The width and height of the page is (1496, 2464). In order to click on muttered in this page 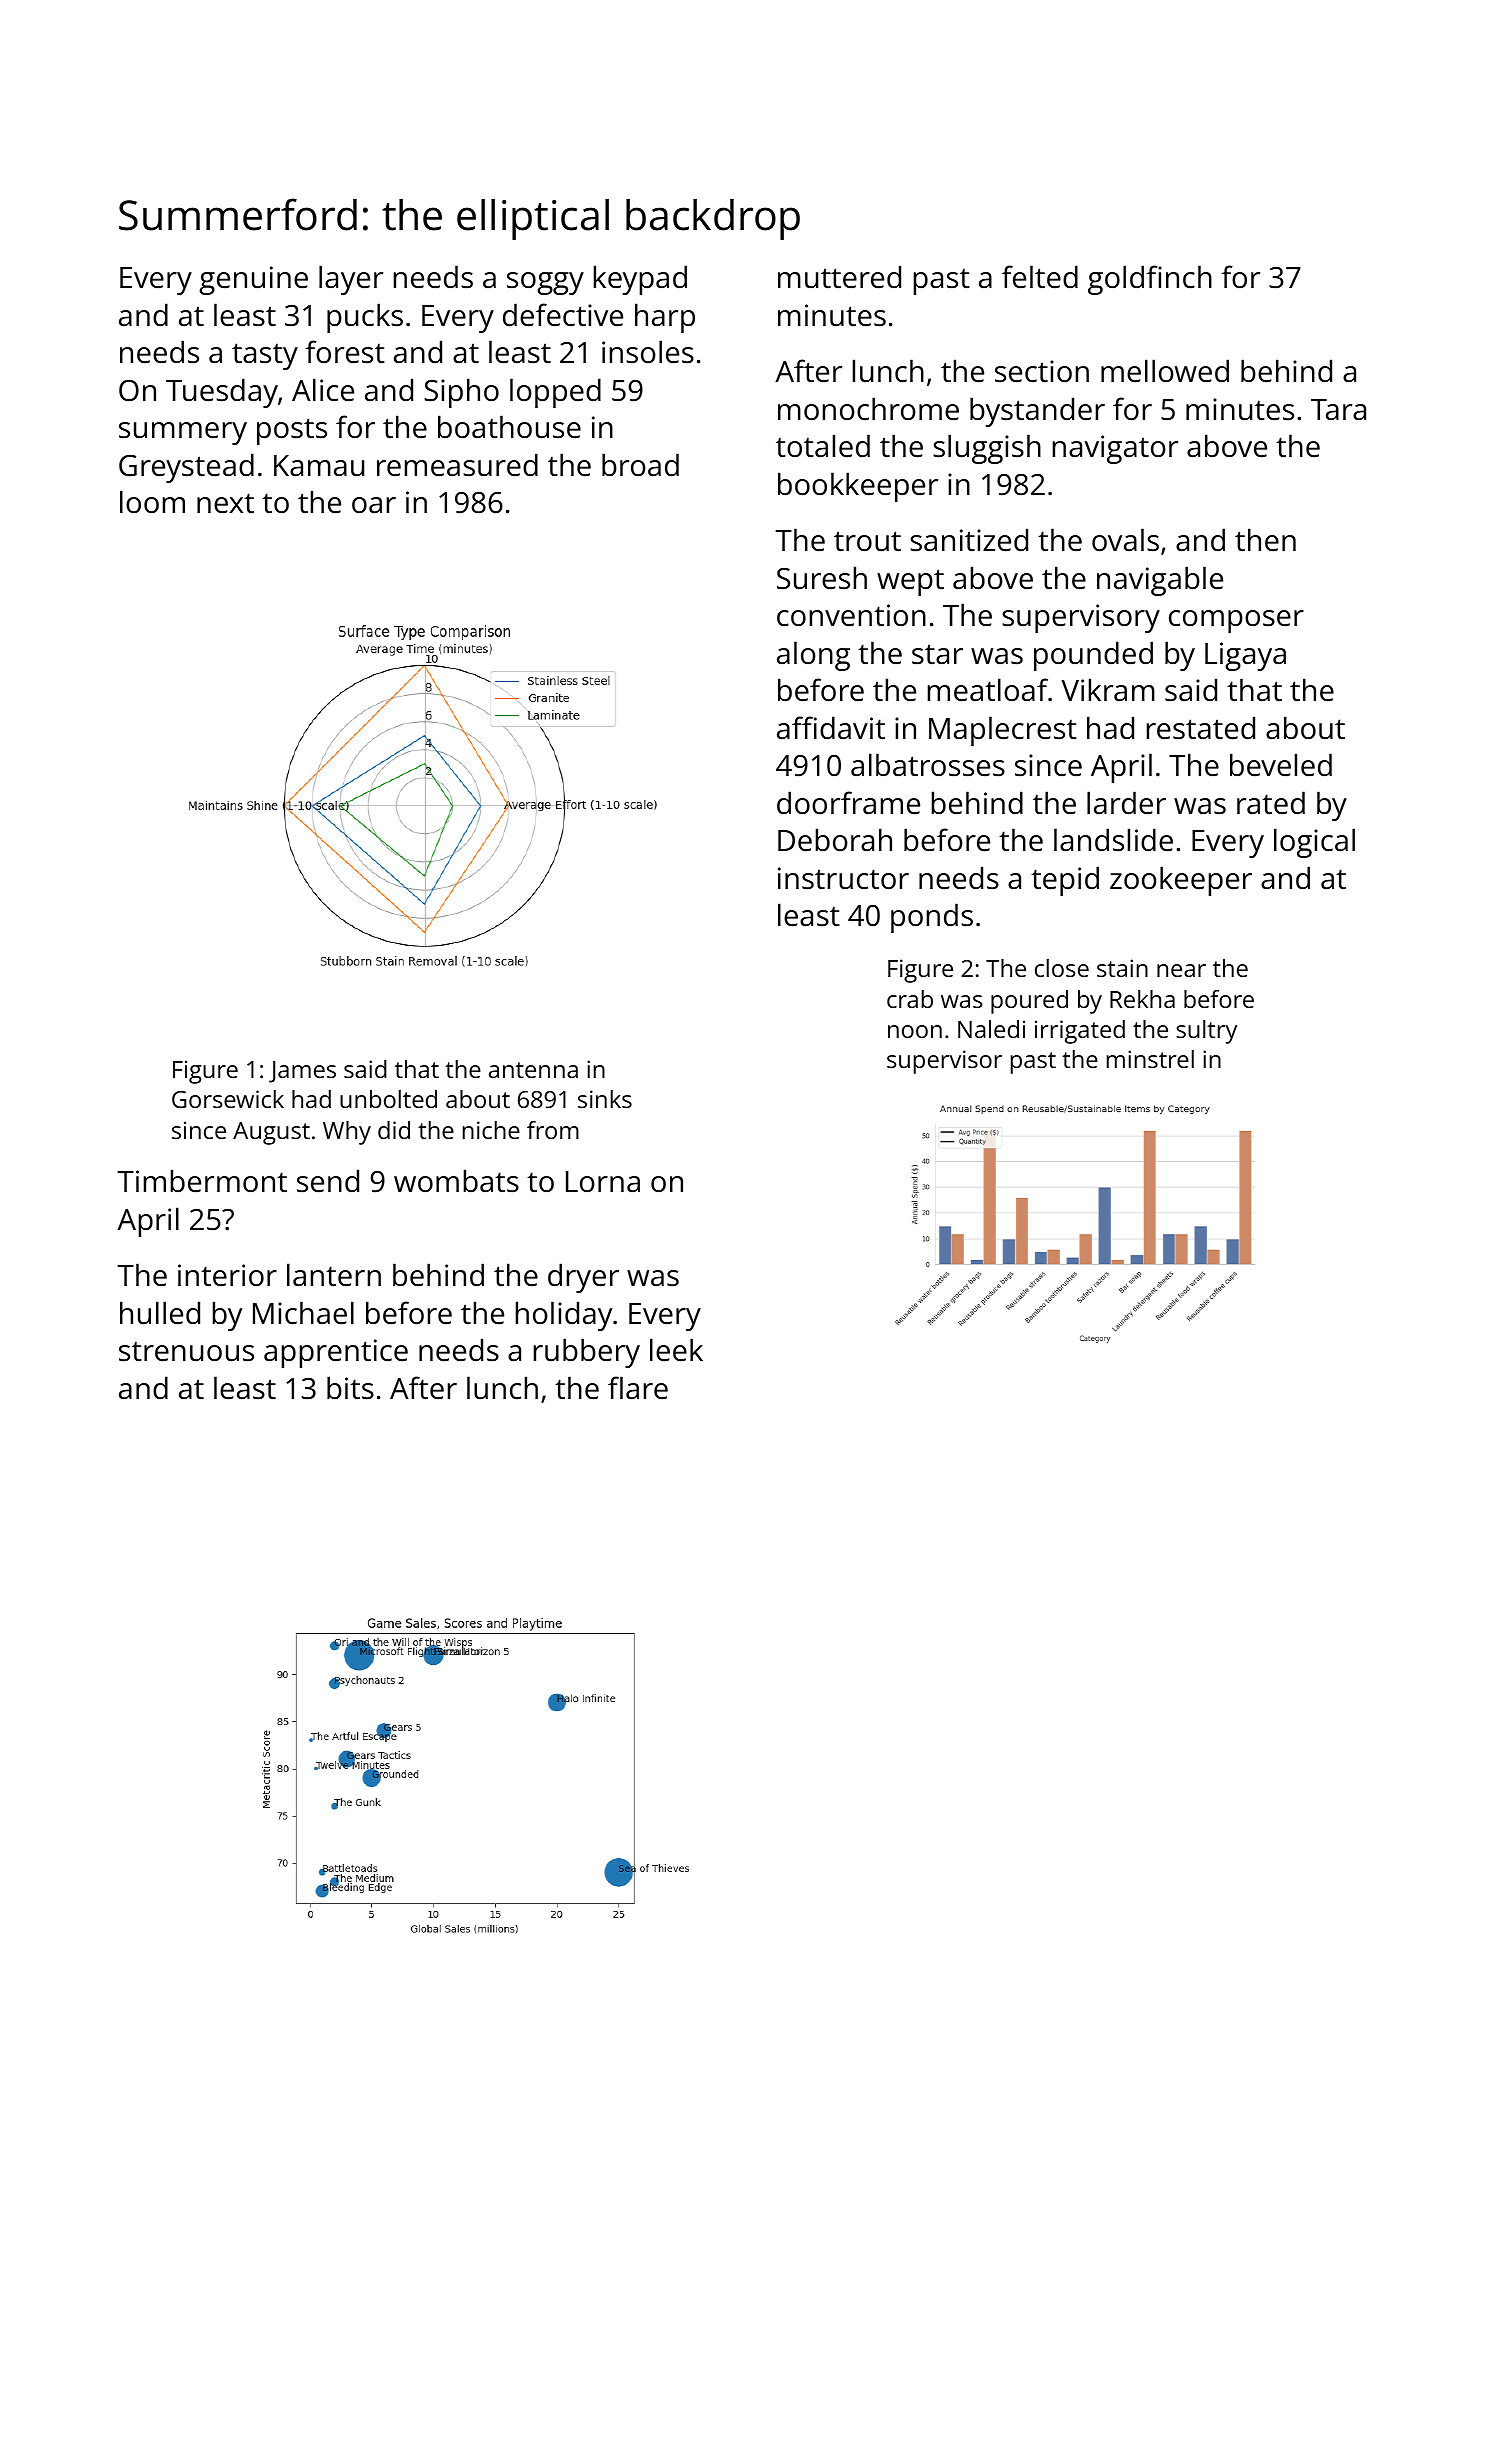, I will do `click(839, 277)`.
